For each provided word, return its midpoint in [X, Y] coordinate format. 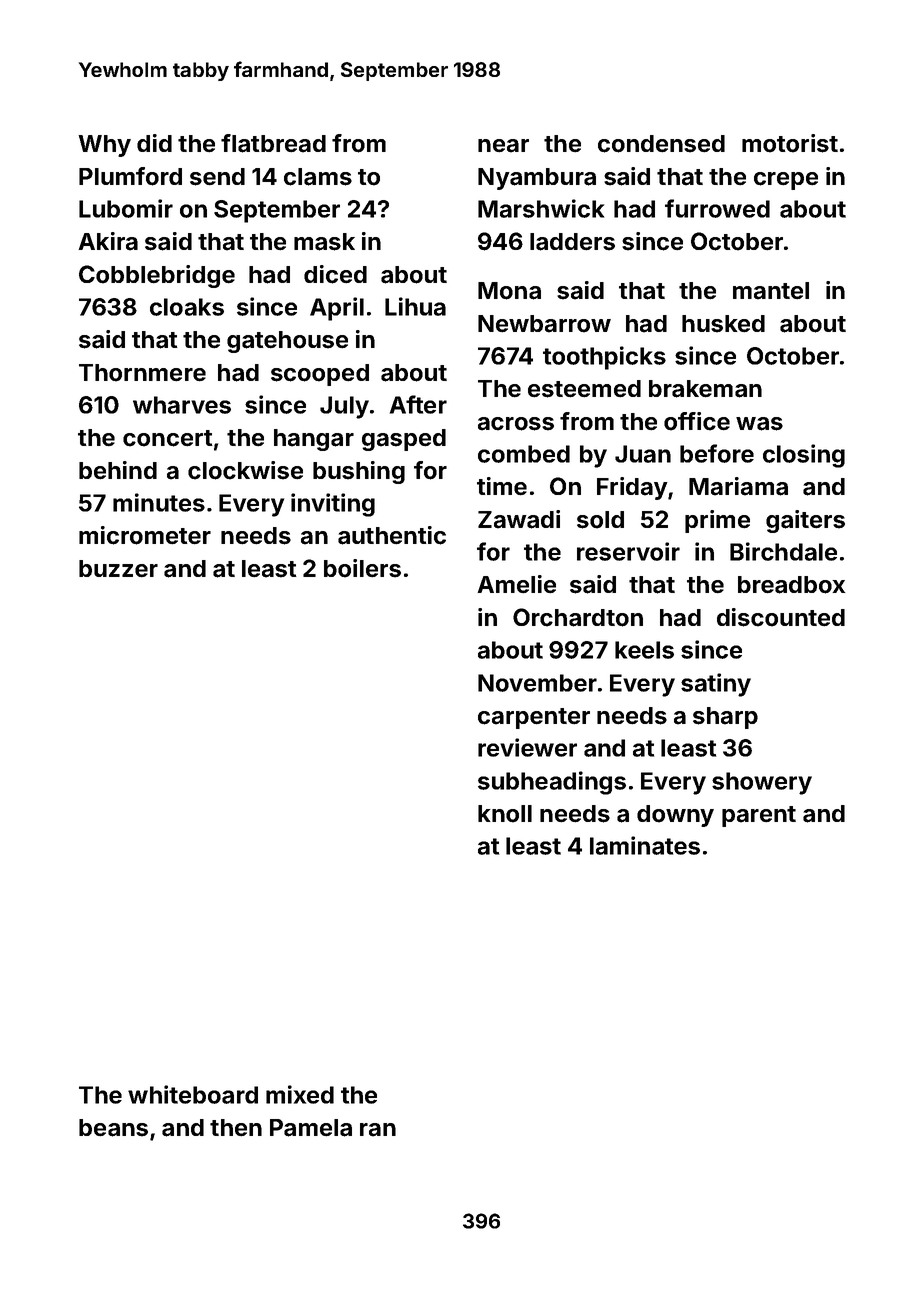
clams [318, 177]
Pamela [311, 1128]
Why [104, 146]
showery [762, 783]
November [537, 683]
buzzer [118, 569]
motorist [790, 143]
